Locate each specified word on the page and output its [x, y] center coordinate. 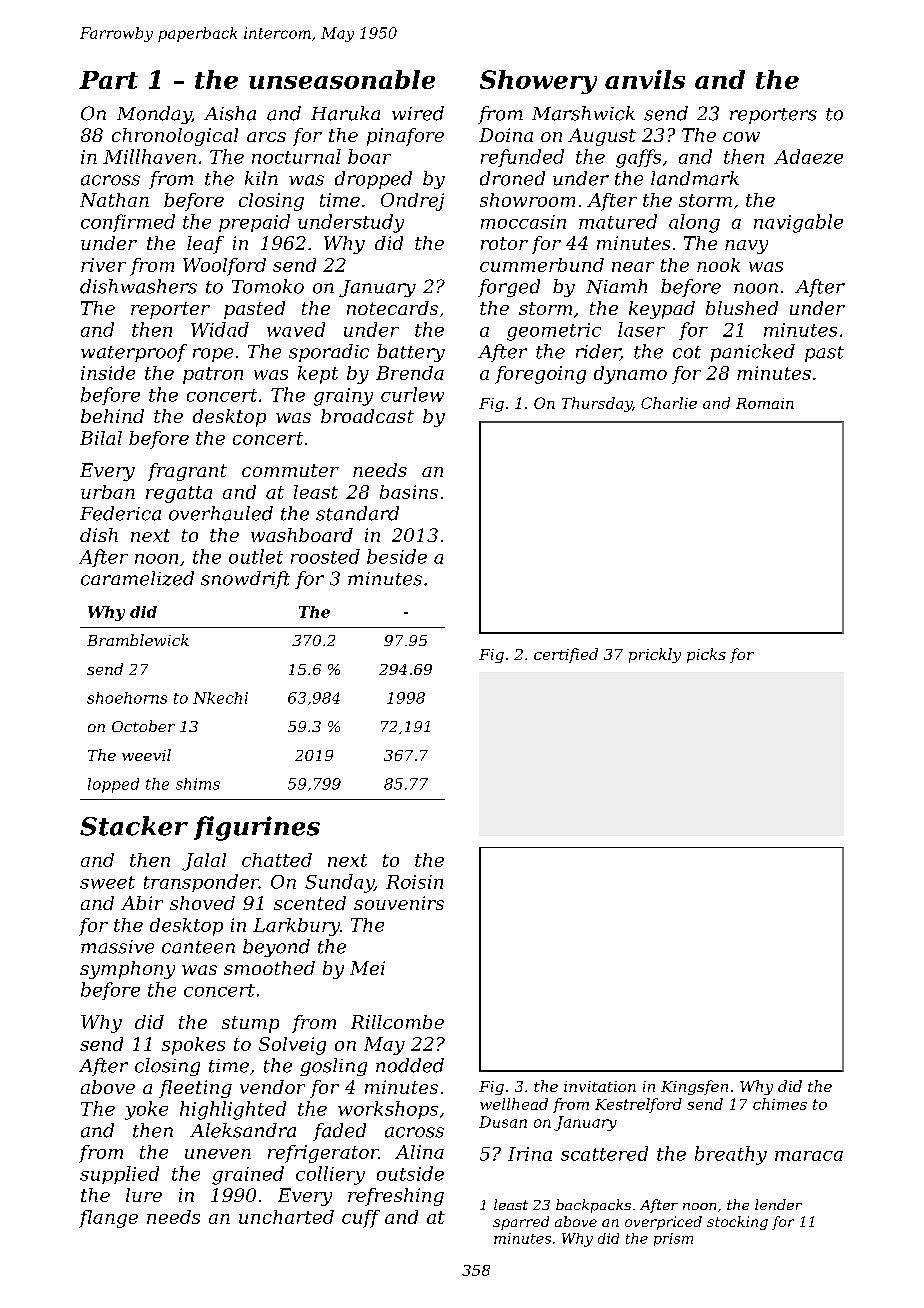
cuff [361, 1219]
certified [566, 655]
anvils [645, 79]
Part [108, 80]
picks [706, 655]
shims [198, 784]
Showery [538, 82]
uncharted [286, 1217]
